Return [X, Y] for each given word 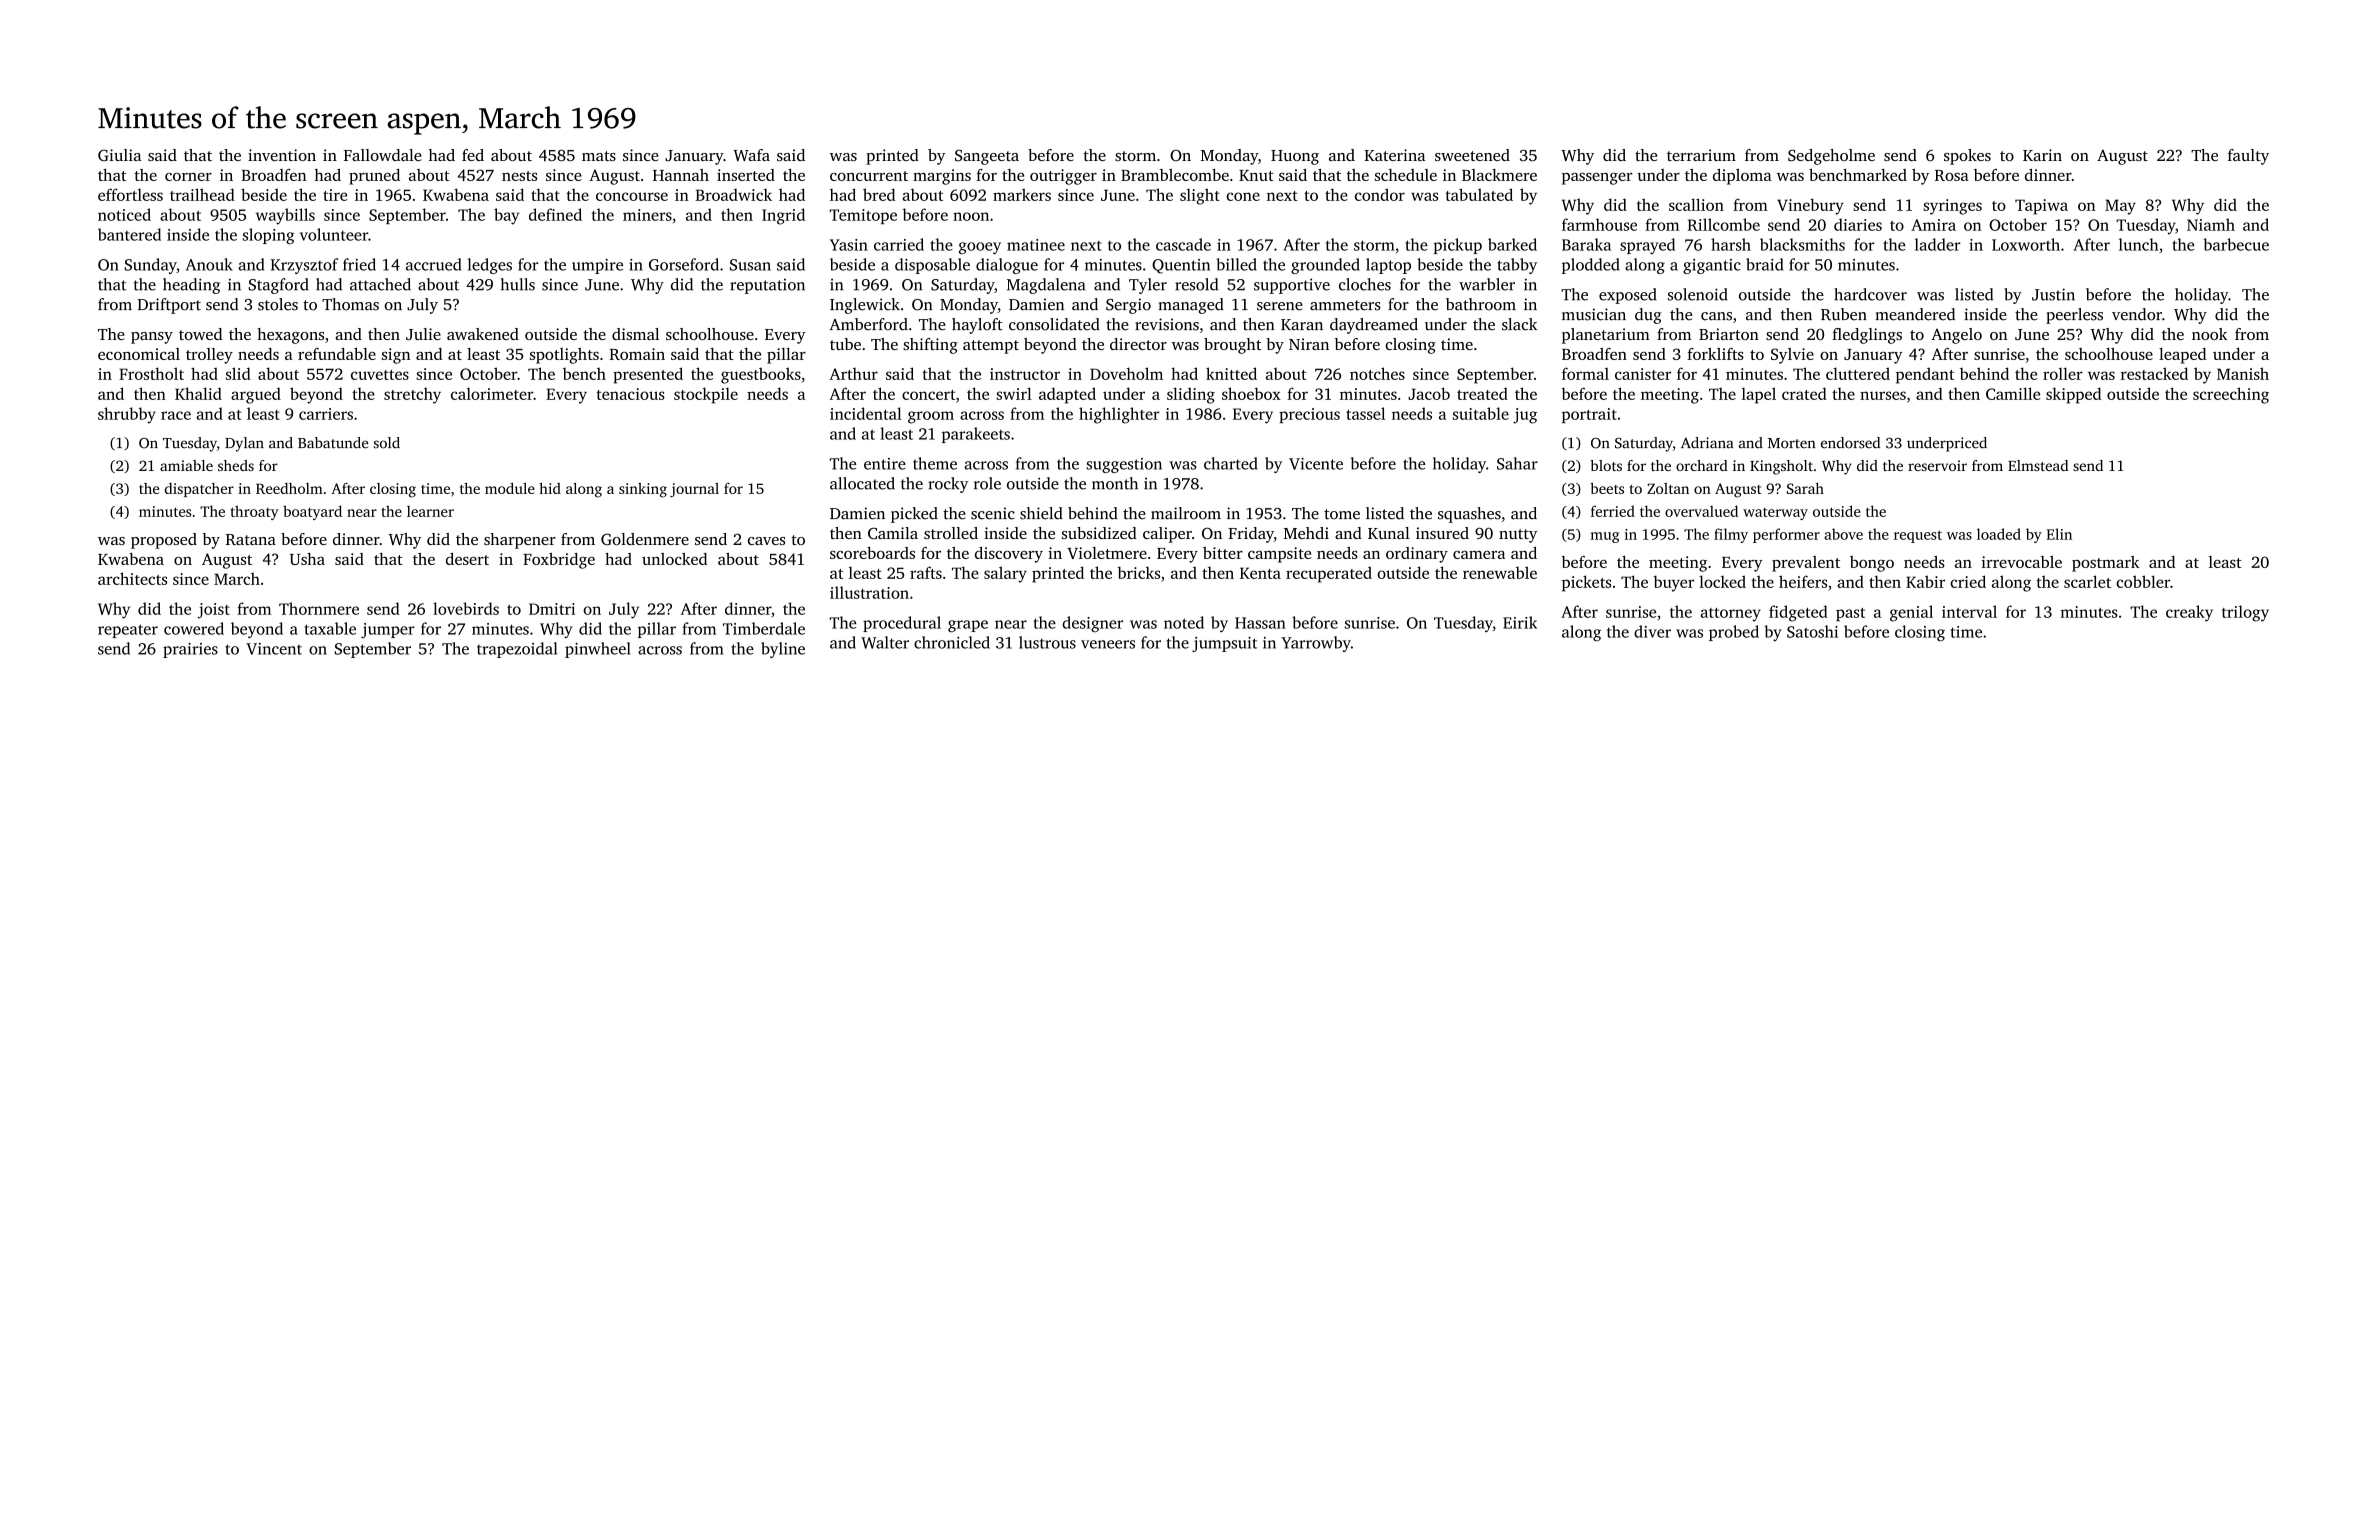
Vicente [1316, 464]
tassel [1365, 413]
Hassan [1260, 623]
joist [214, 611]
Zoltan [1668, 488]
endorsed [1850, 443]
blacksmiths [1802, 244]
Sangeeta [987, 157]
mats [599, 156]
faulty [2248, 157]
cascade [1183, 244]
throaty [255, 512]
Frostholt [151, 373]
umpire [597, 266]
